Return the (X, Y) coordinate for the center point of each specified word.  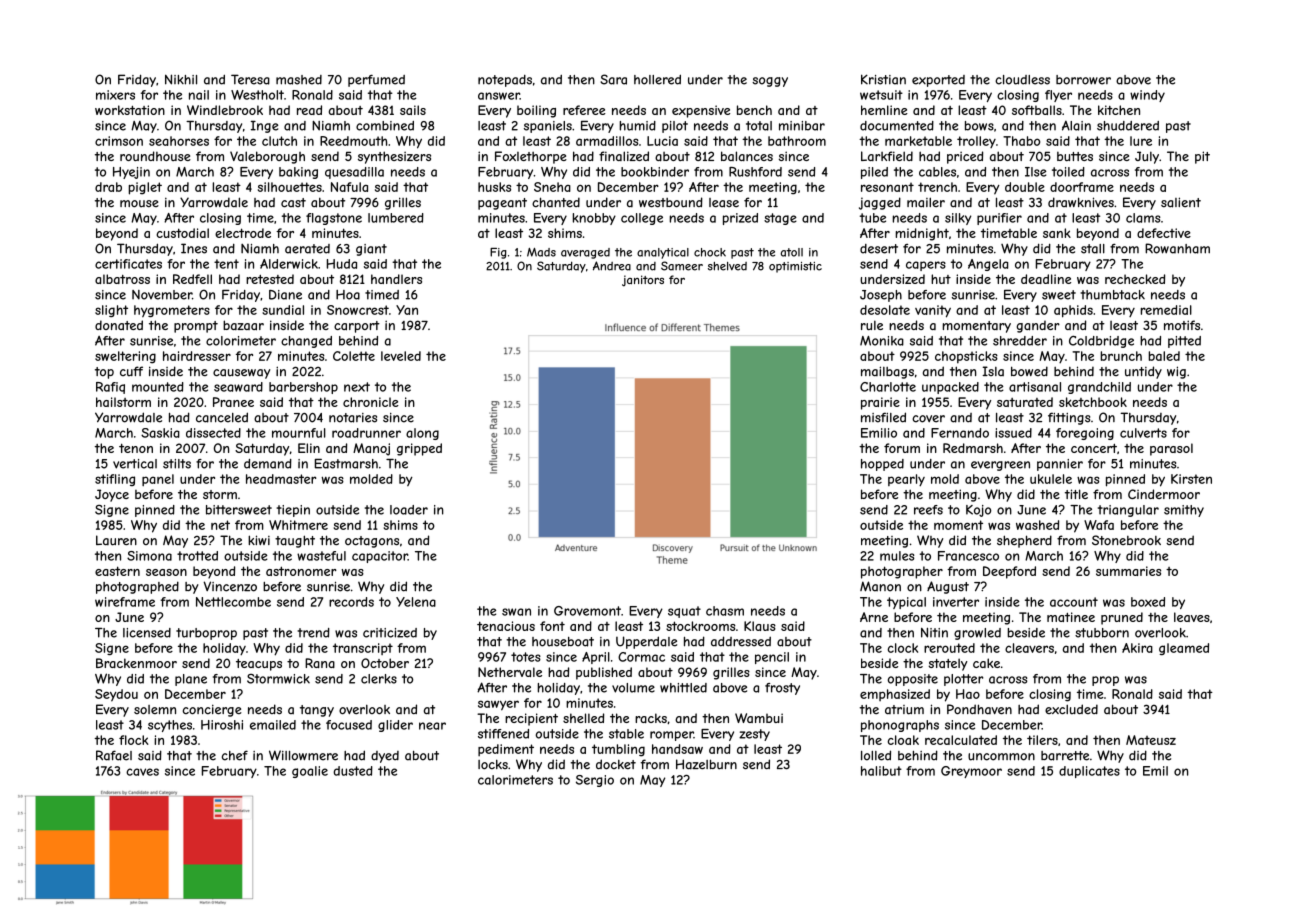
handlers (396, 279)
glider (395, 726)
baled (1164, 356)
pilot (675, 127)
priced (965, 157)
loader (409, 510)
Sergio (595, 781)
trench (937, 187)
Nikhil (181, 79)
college (642, 219)
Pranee (233, 402)
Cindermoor (1164, 494)
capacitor (380, 557)
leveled (401, 356)
